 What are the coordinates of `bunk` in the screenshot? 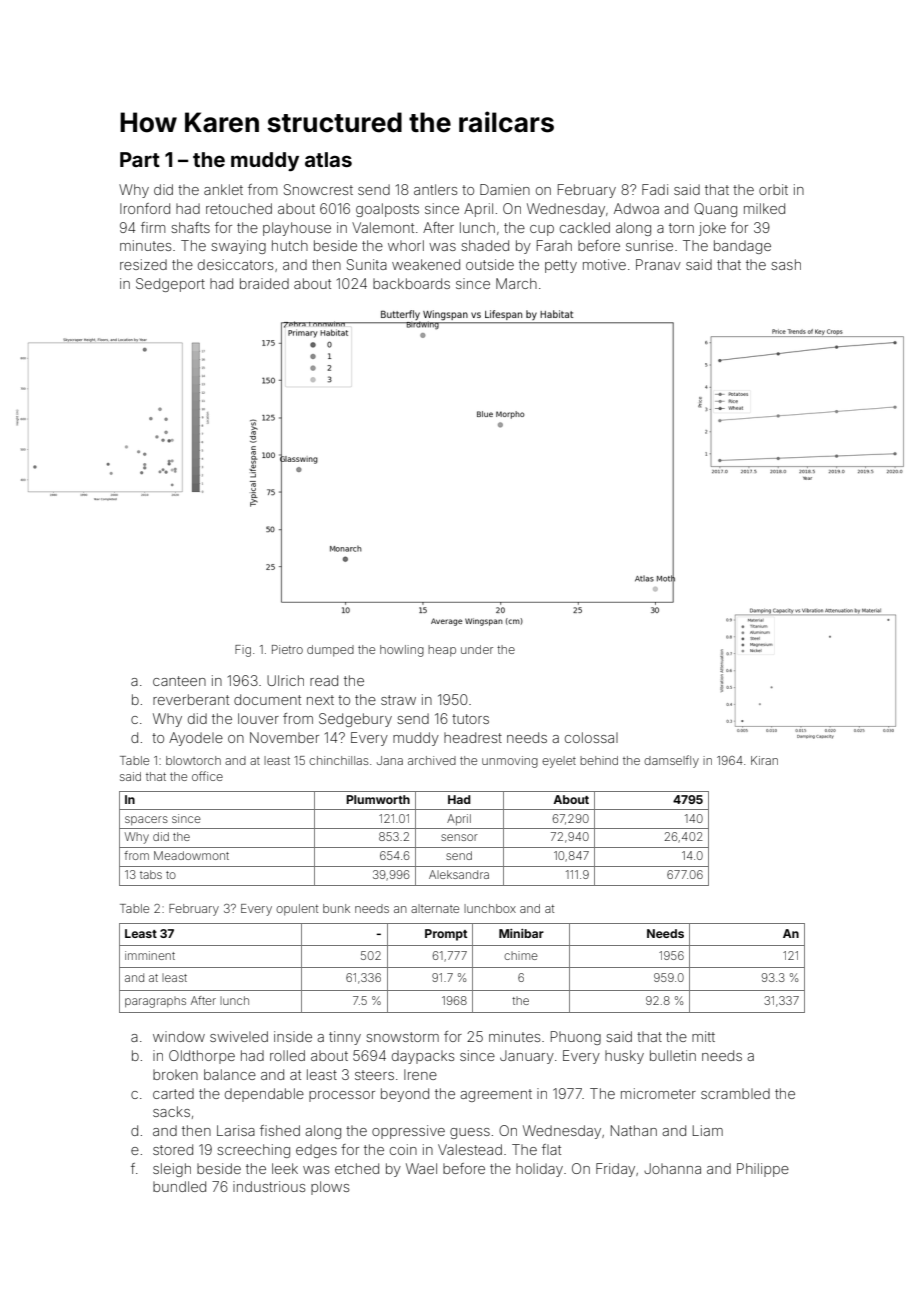 It's located at (336, 908).
